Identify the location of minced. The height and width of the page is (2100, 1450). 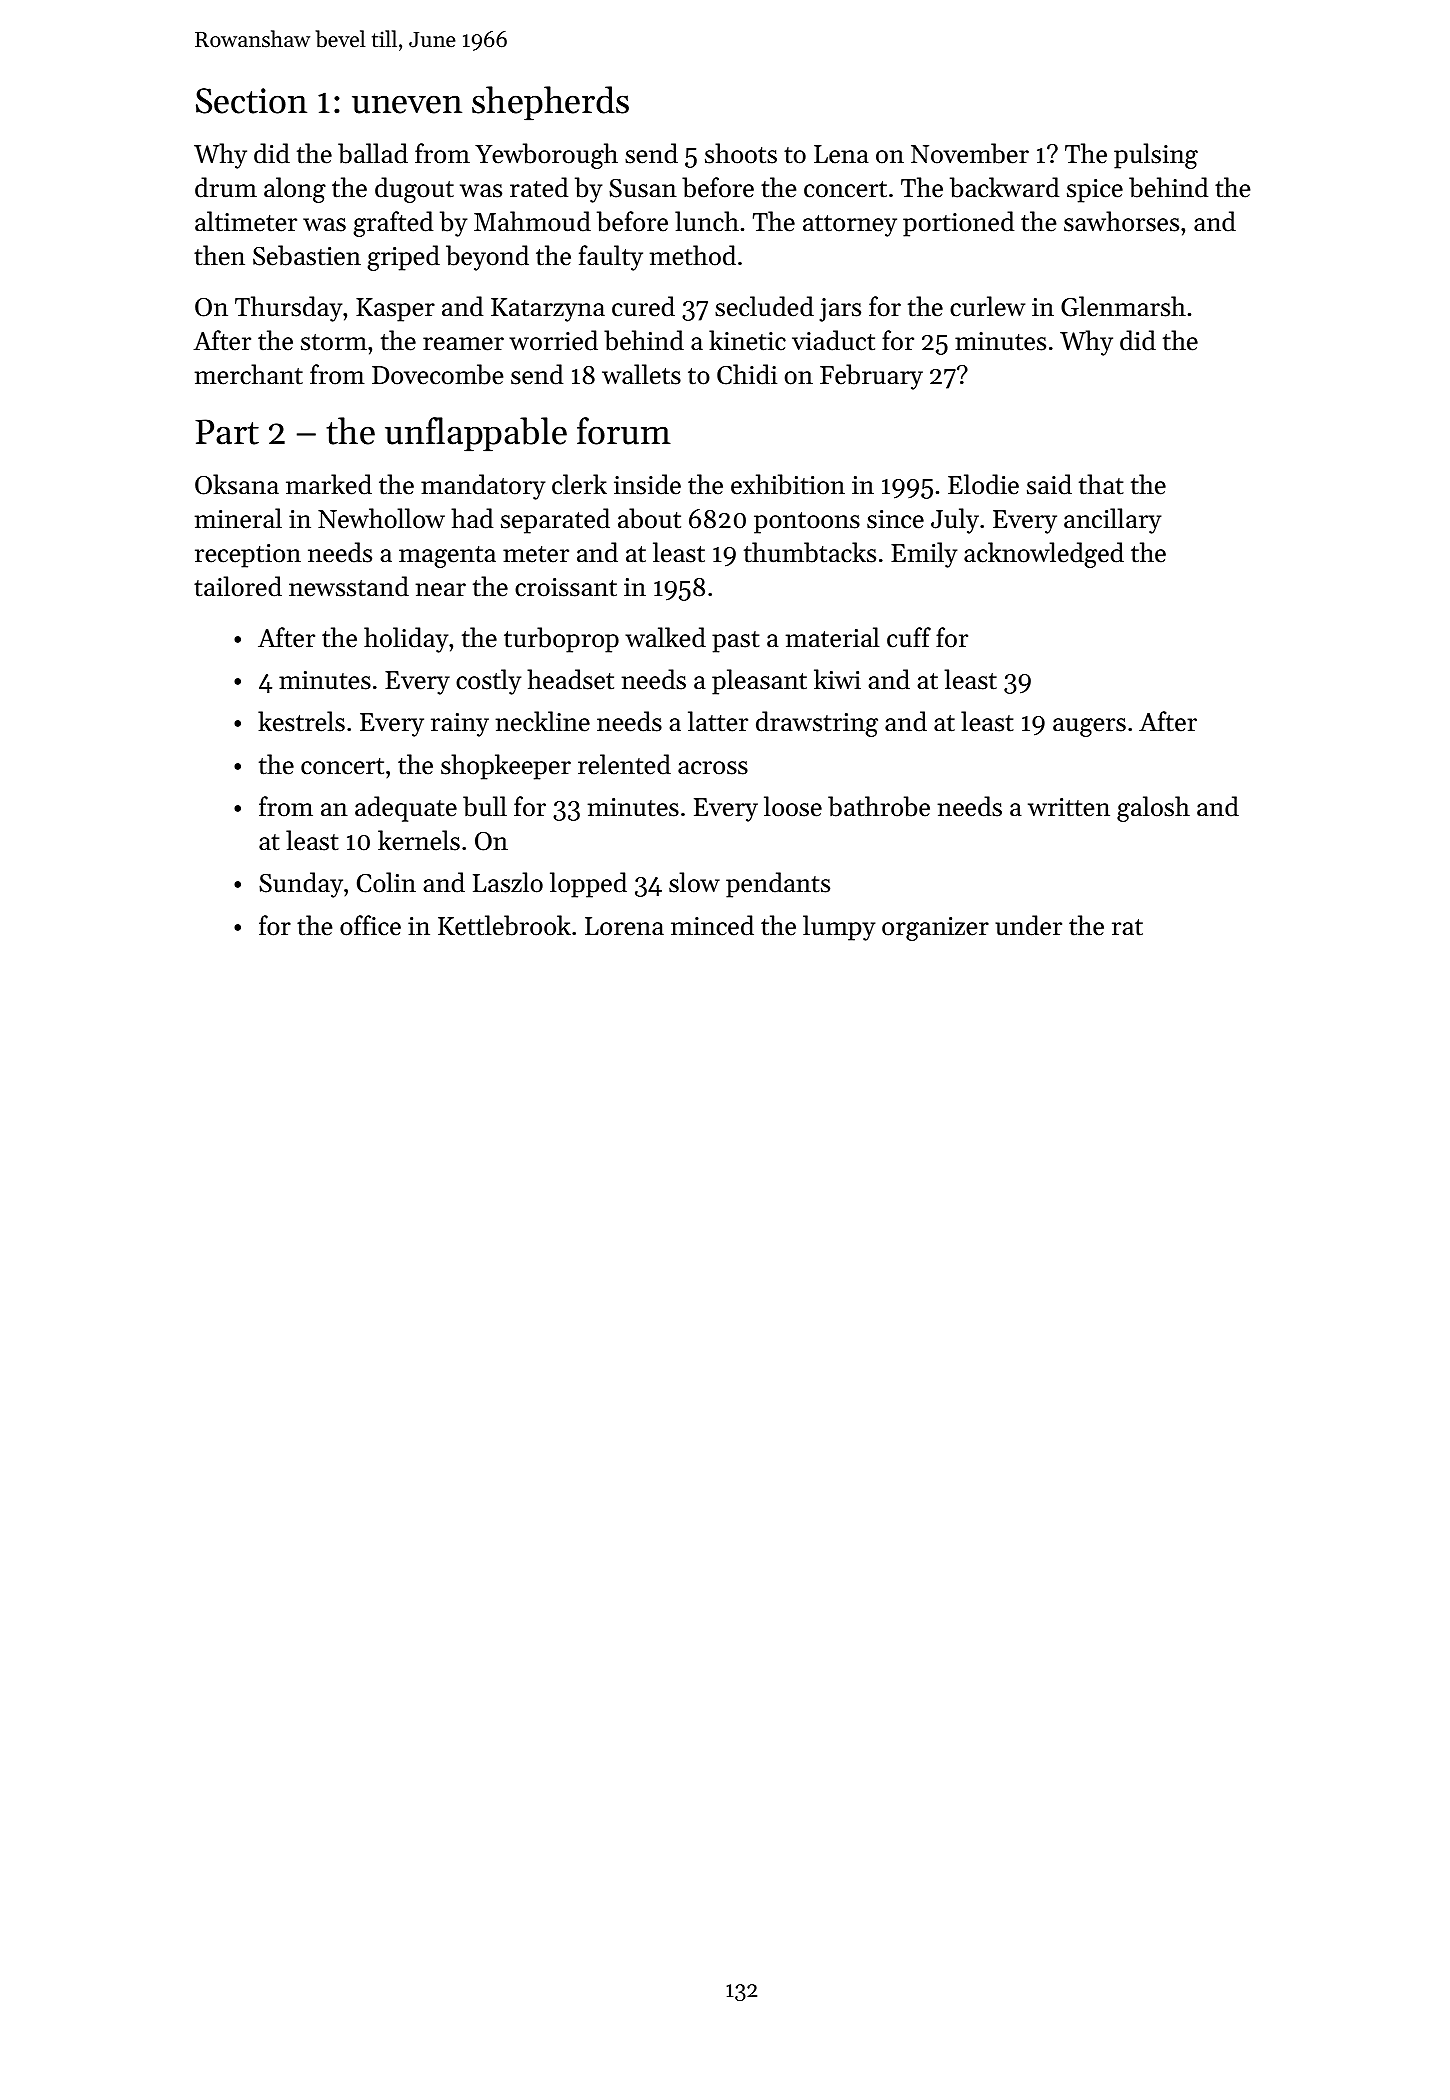
(712, 925).
